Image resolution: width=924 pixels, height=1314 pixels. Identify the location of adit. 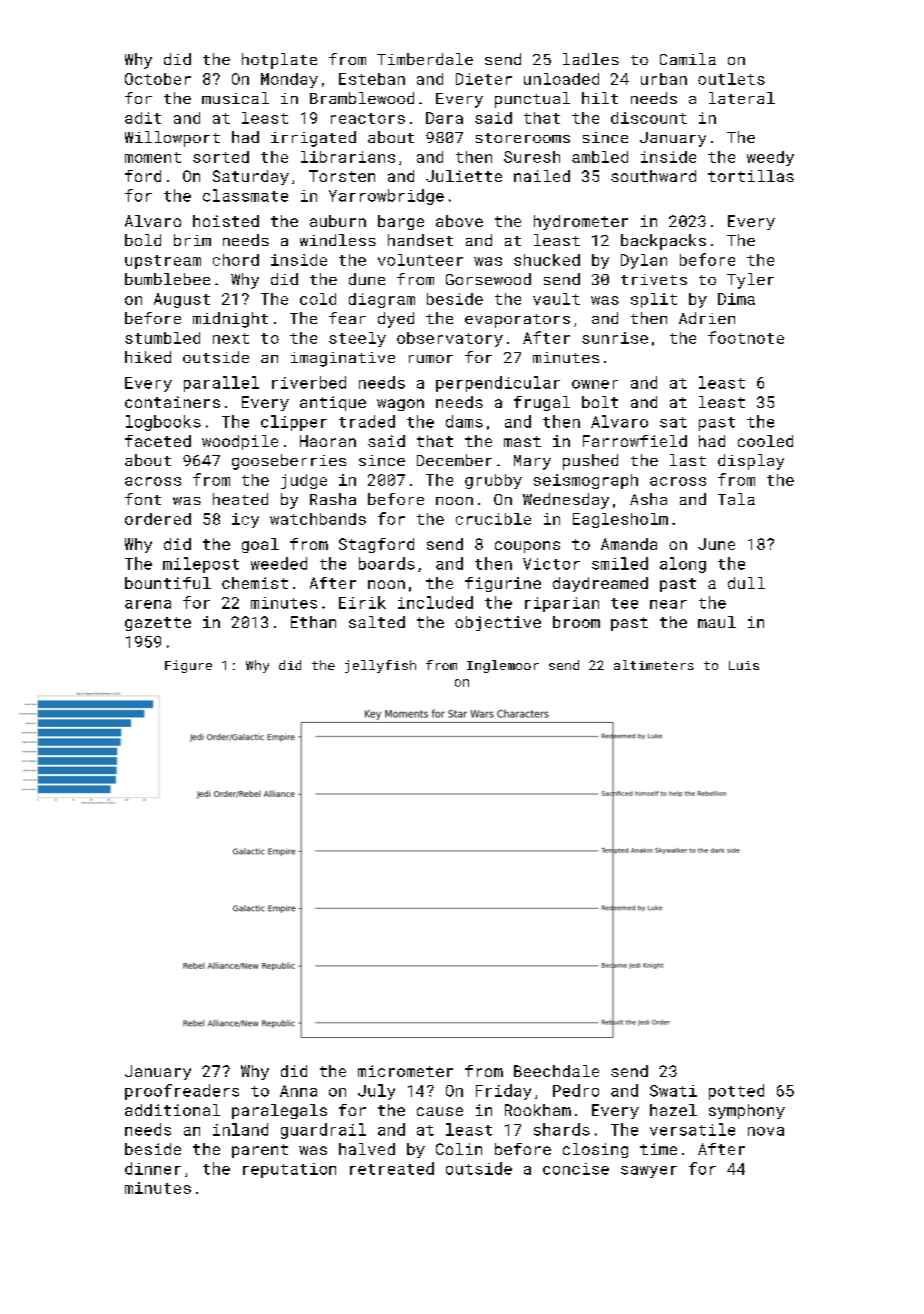
(143, 118).
